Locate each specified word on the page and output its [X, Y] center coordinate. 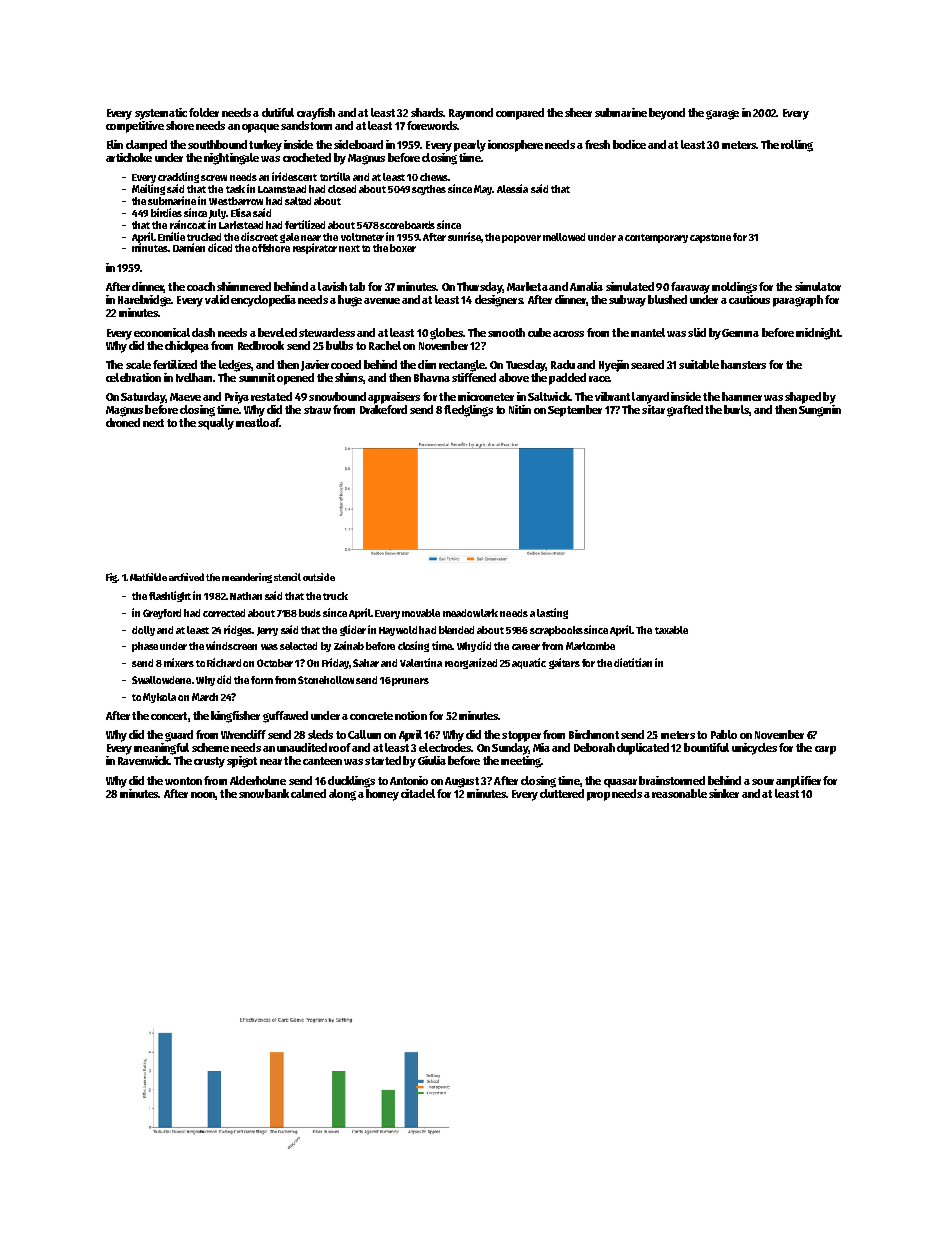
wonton [183, 781]
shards [427, 112]
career [526, 647]
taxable [671, 630]
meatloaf [258, 422]
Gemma [740, 333]
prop [598, 796]
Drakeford [383, 409]
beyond [667, 114]
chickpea [187, 347]
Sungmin [820, 411]
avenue [382, 301]
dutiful [278, 112]
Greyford [162, 614]
